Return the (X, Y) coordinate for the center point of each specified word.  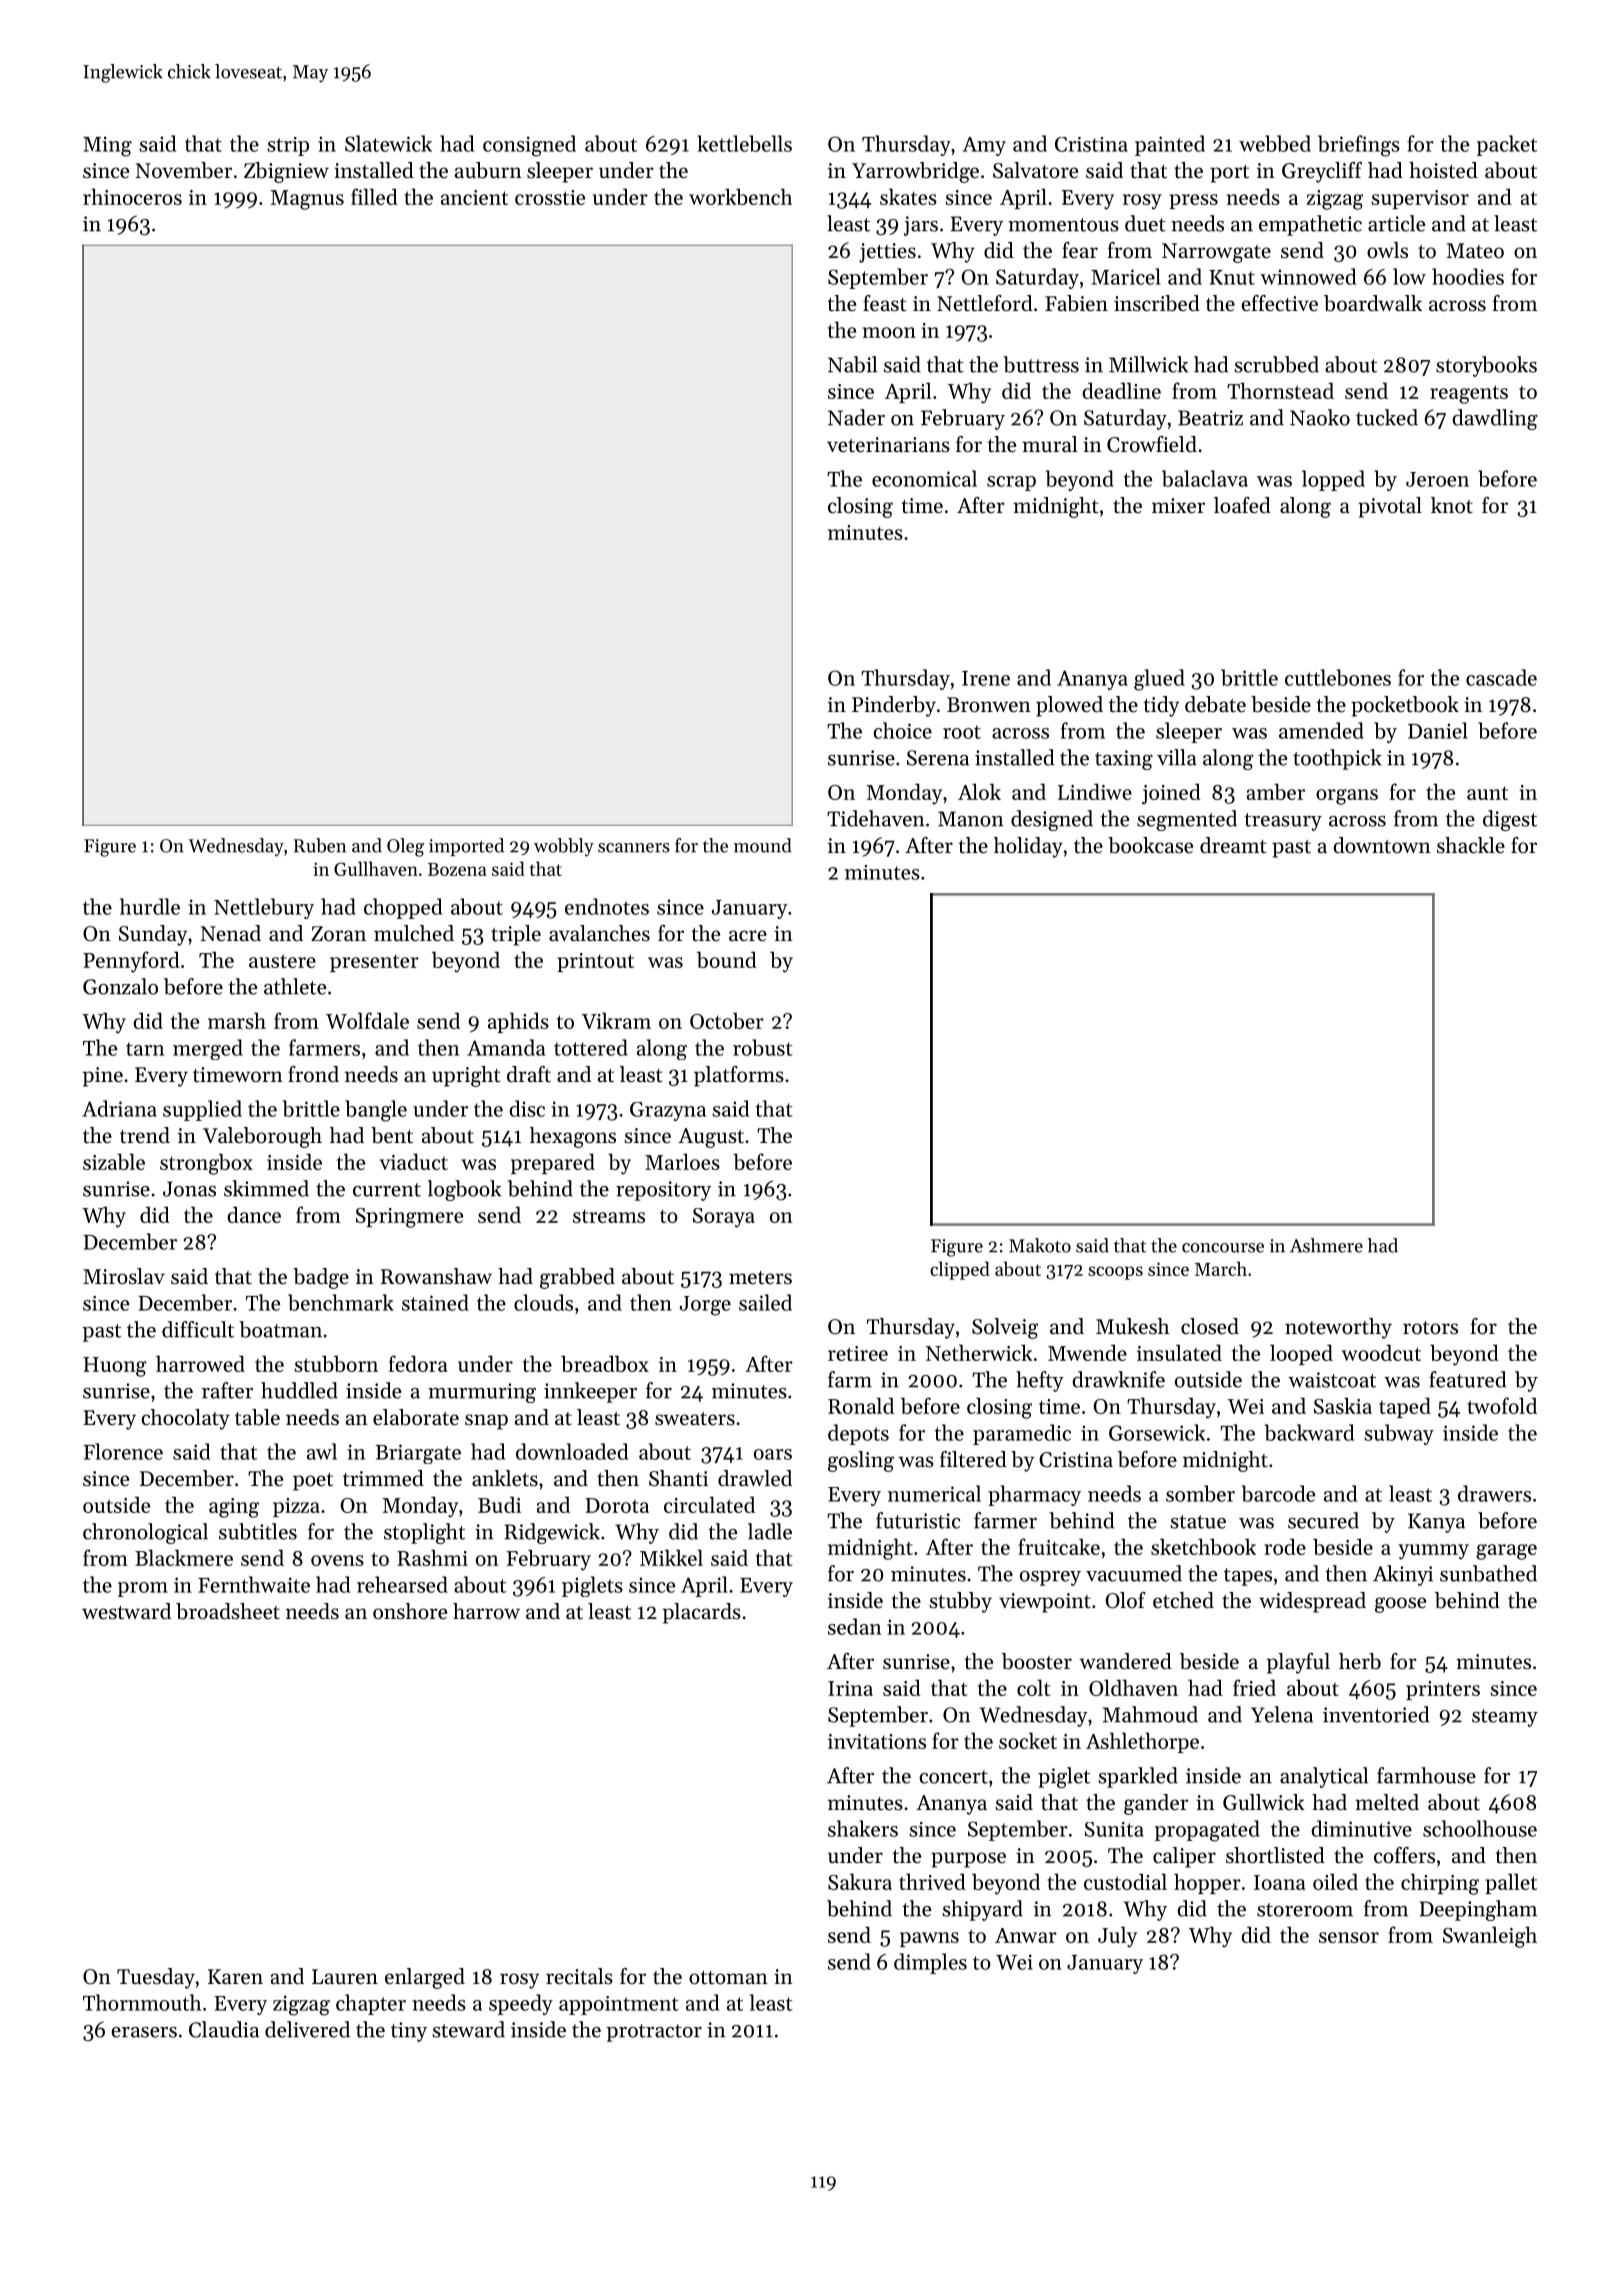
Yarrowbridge (915, 172)
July (1117, 1937)
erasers (144, 2032)
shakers (863, 1828)
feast (884, 303)
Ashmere (1326, 1245)
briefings (1359, 146)
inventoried (1376, 1714)
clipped (960, 1270)
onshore (410, 1611)
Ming (107, 146)
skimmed (266, 1188)
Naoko (1320, 417)
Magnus (307, 200)
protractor (654, 2033)
